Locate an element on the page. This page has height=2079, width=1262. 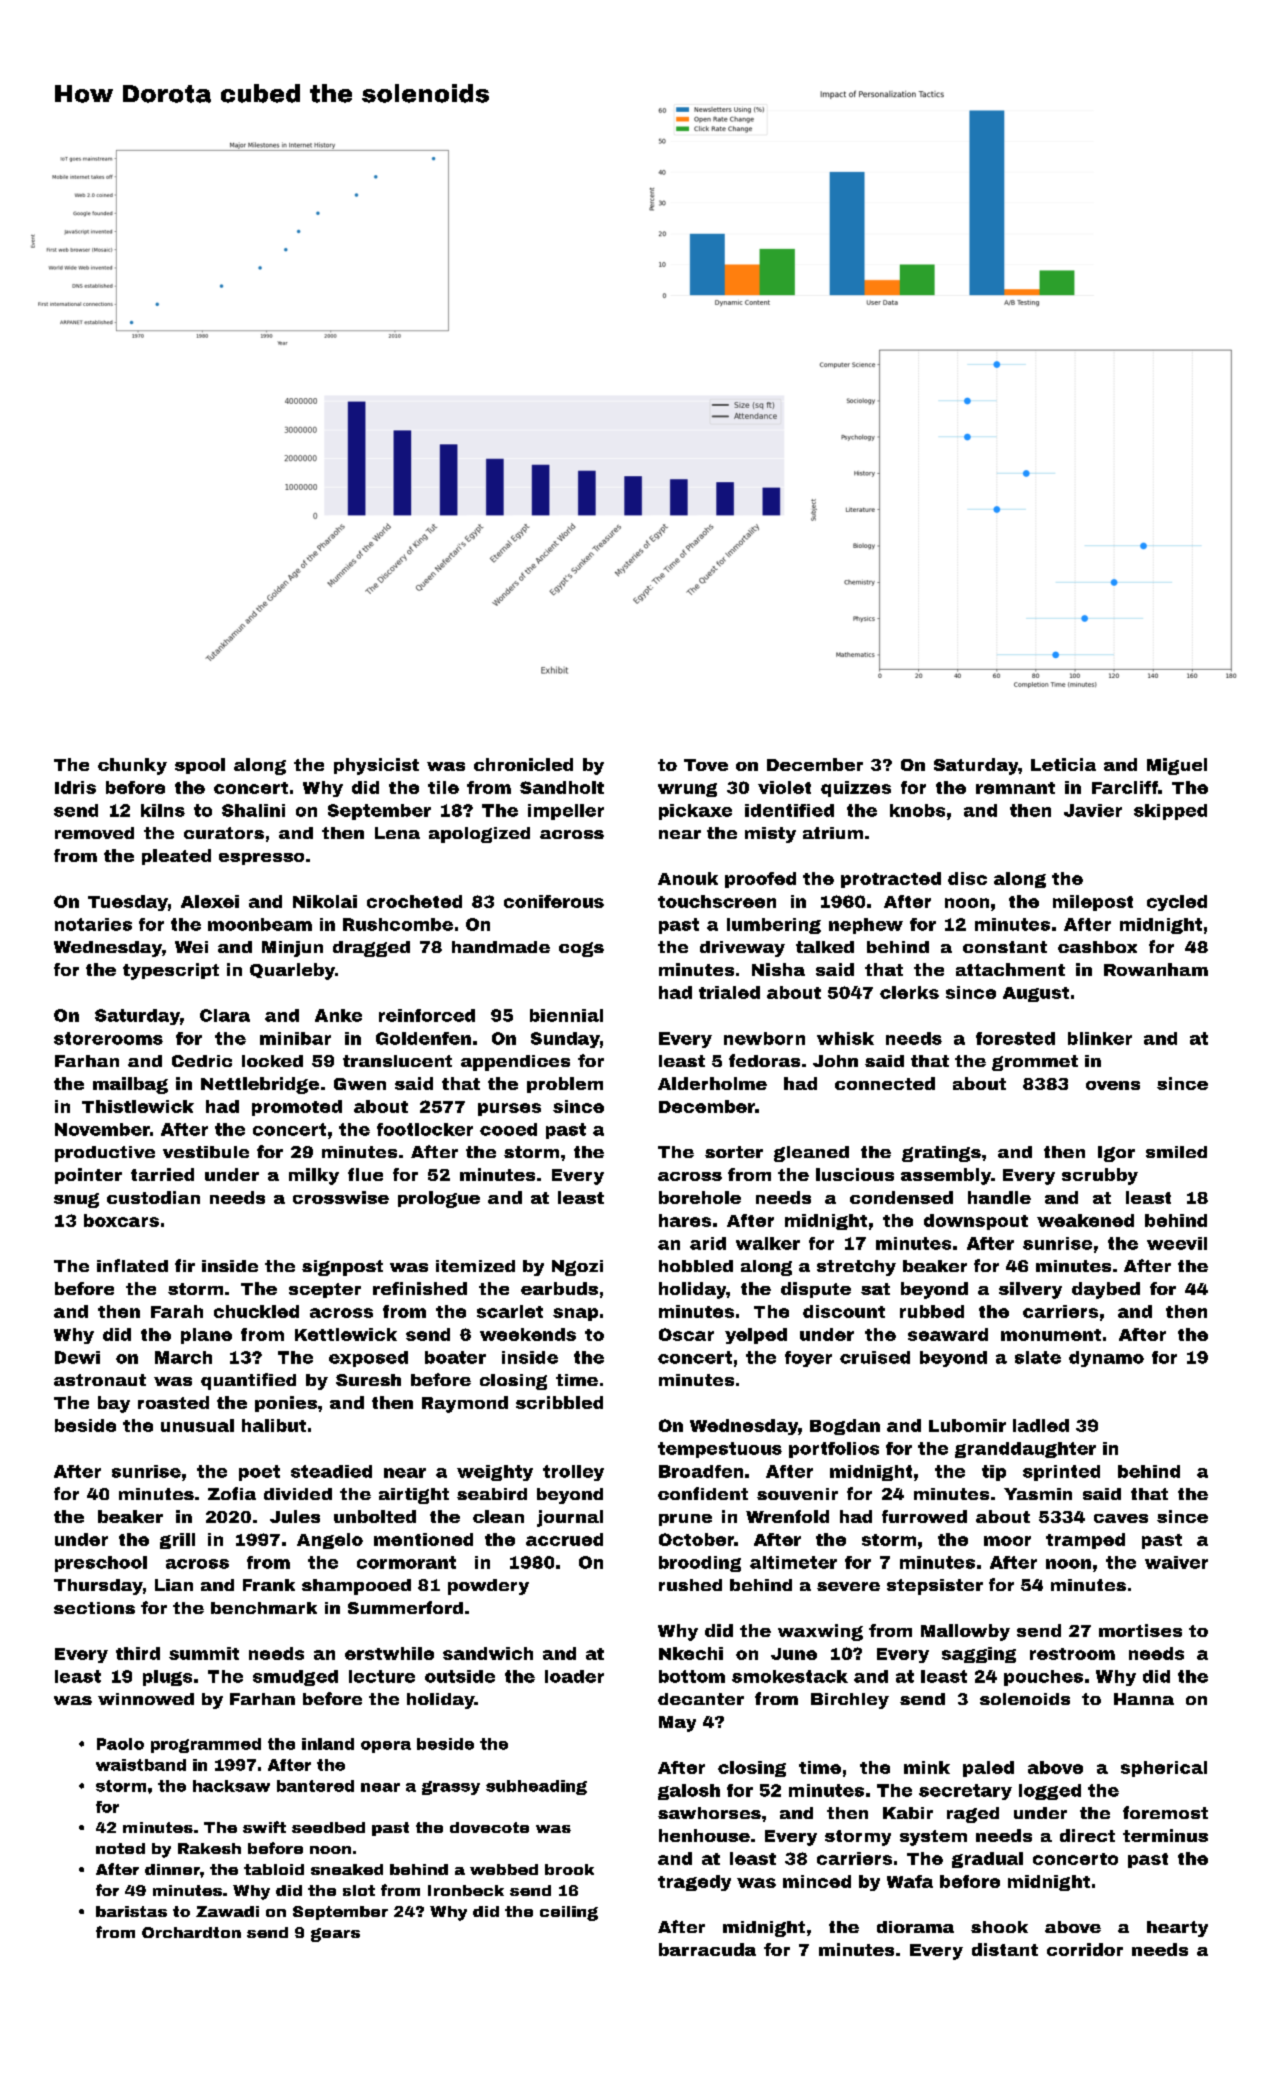
bay is located at coordinates (114, 1404).
